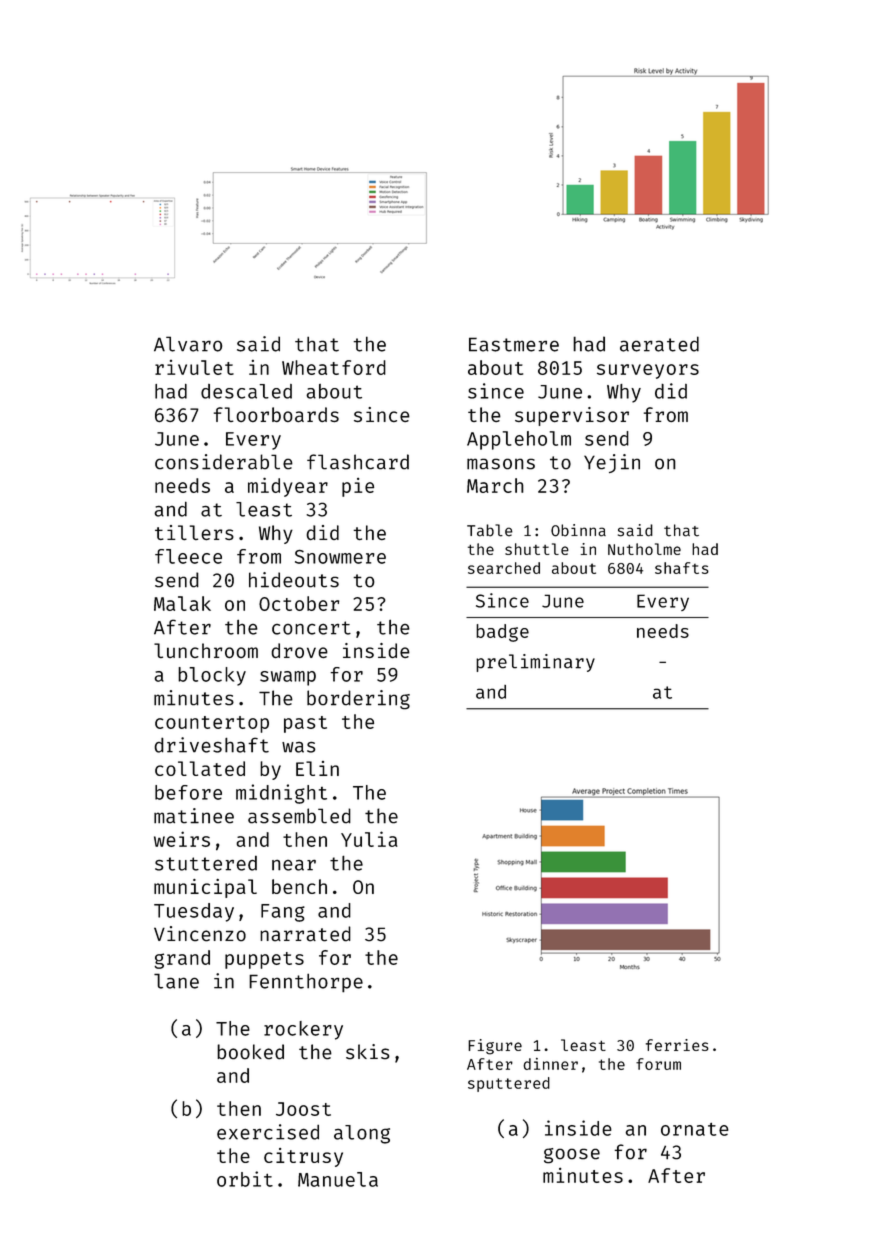 The width and height of the screenshot is (884, 1255). I want to click on considerable, so click(224, 462).
